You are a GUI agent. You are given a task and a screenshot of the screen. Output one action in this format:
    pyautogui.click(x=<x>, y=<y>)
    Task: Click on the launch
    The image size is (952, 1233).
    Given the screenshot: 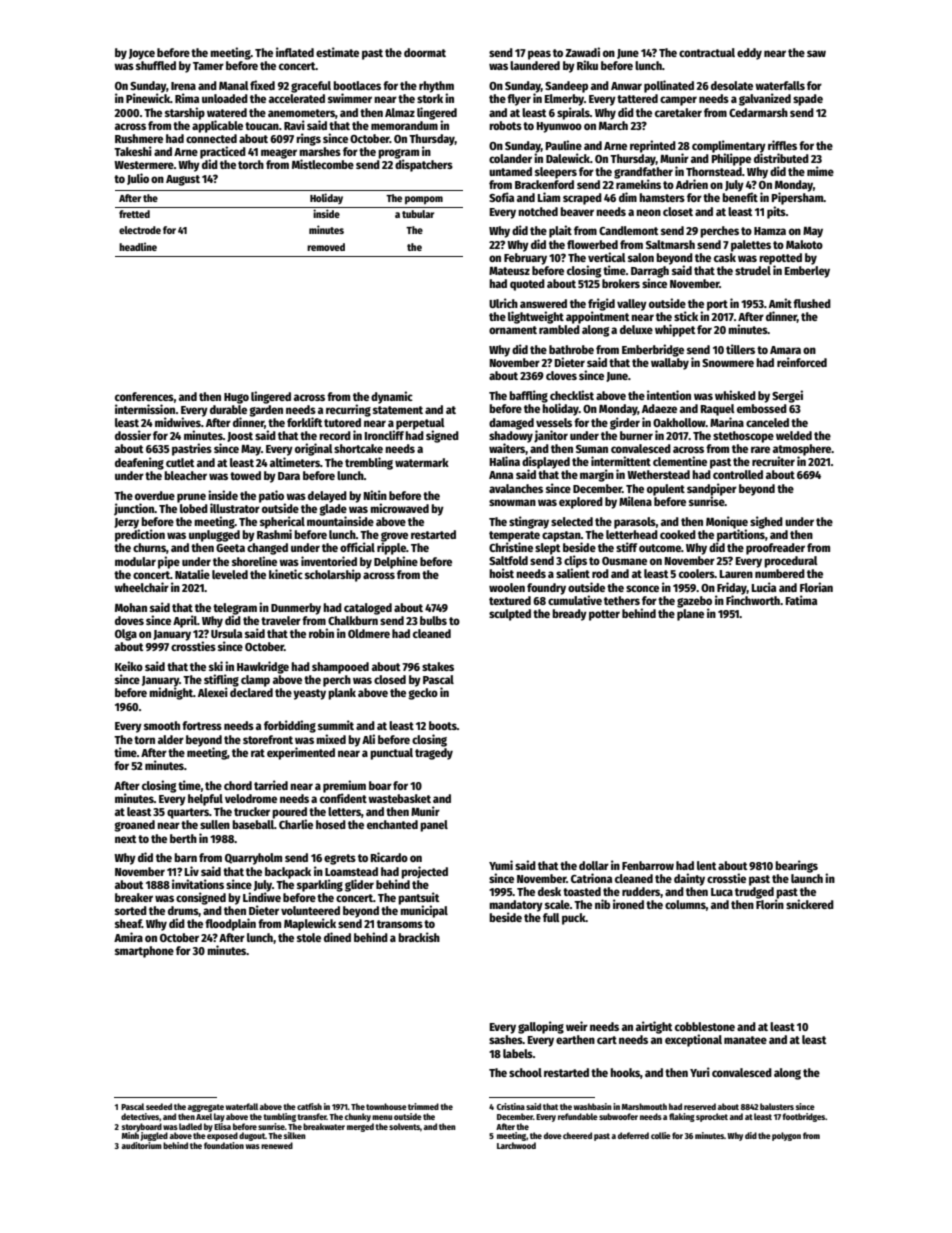 What is the action you would take?
    pyautogui.click(x=807, y=878)
